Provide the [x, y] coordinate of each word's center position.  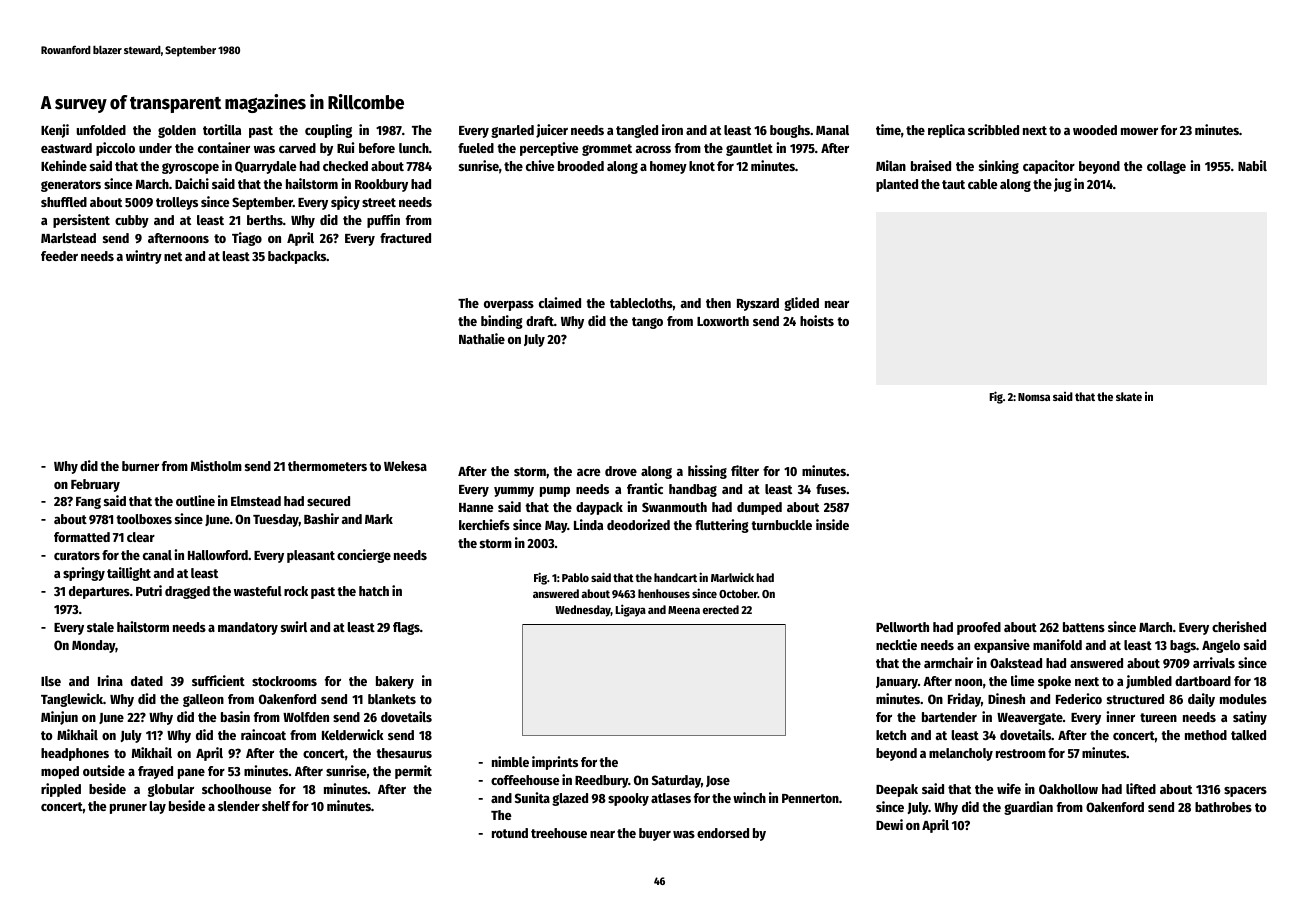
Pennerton [810, 798]
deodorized [638, 524]
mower [1139, 131]
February [95, 485]
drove [621, 471]
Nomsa [1034, 397]
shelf [276, 806]
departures [99, 592]
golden [177, 131]
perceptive [549, 149]
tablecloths [641, 303]
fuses [831, 489]
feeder [59, 256]
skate [1129, 396]
